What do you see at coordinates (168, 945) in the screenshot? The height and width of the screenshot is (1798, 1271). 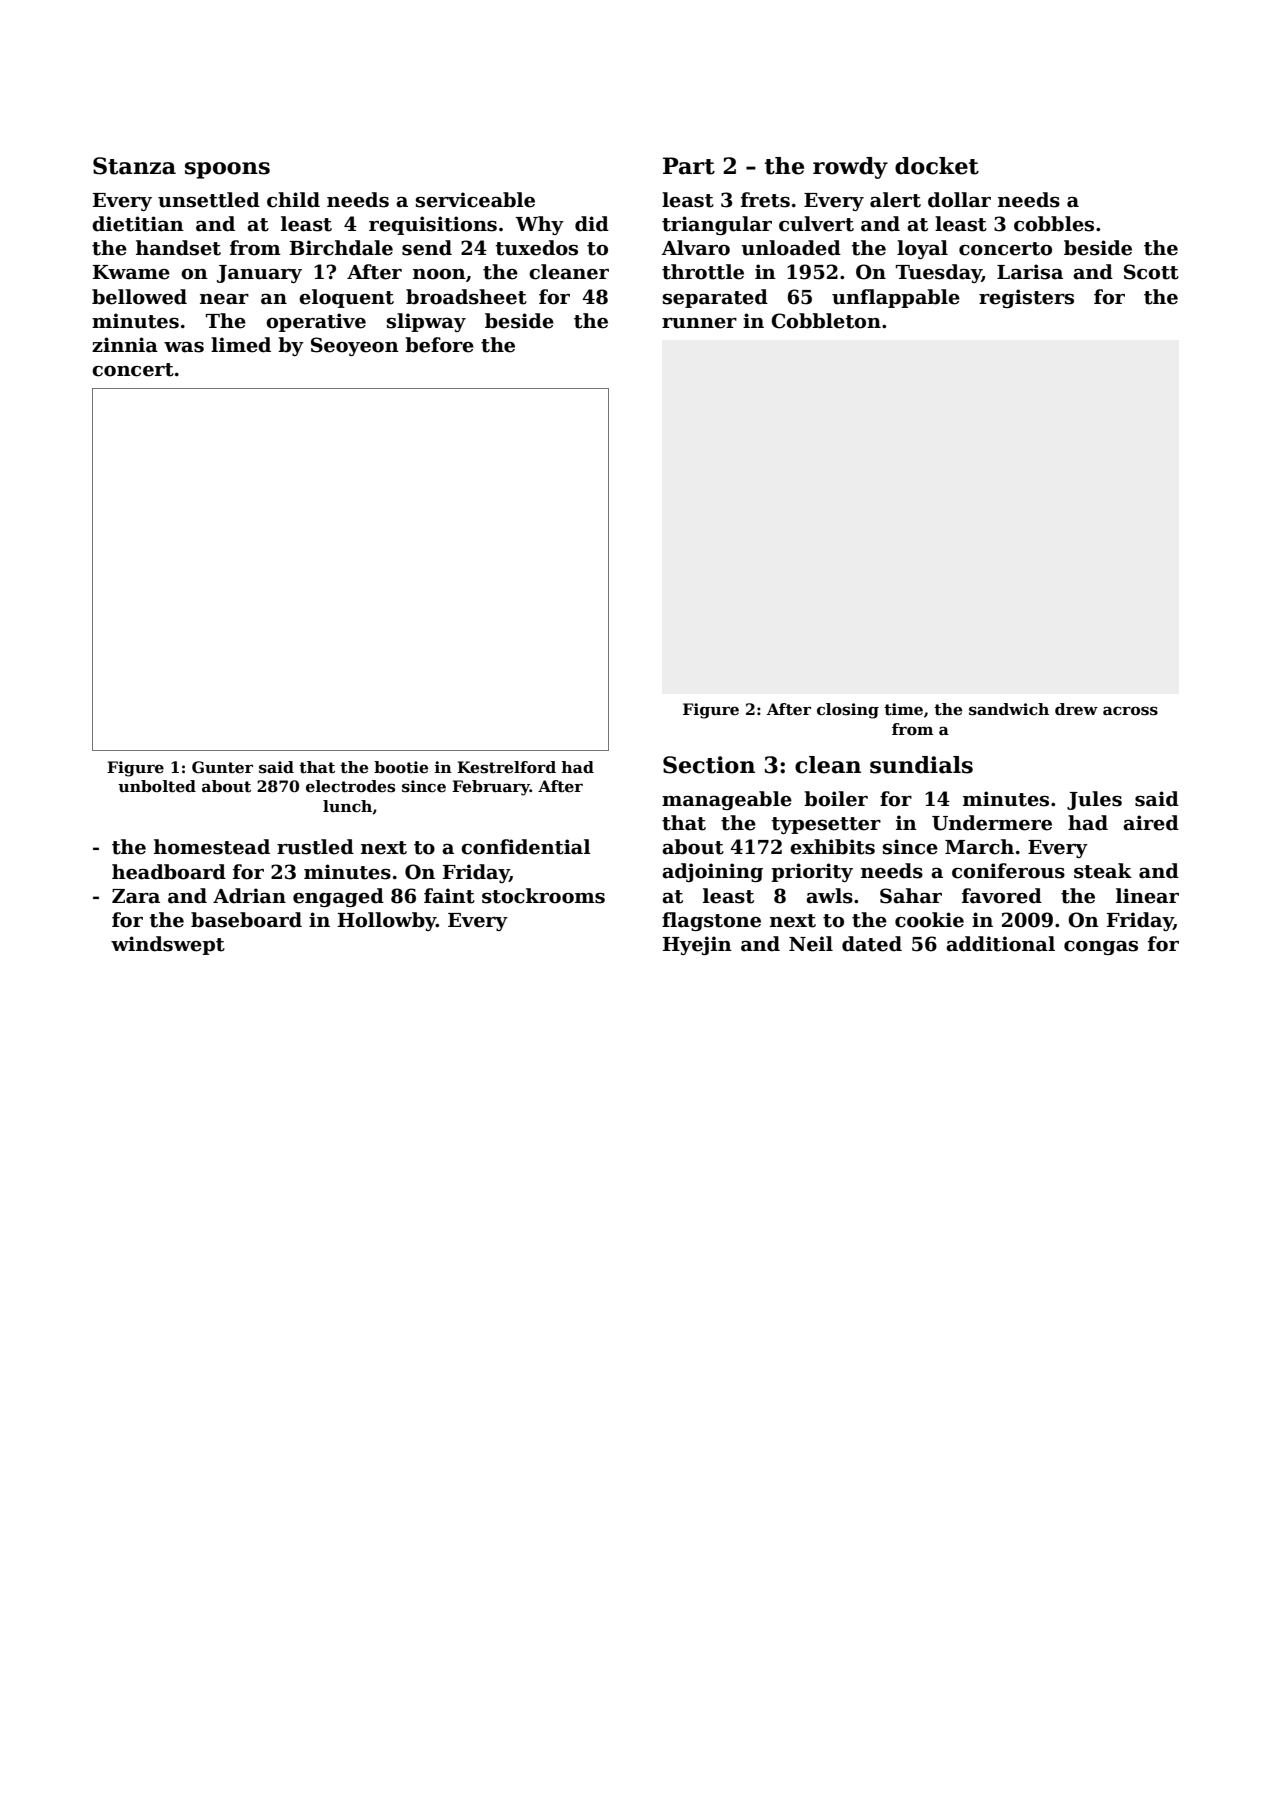 I see `windswept` at bounding box center [168, 945].
